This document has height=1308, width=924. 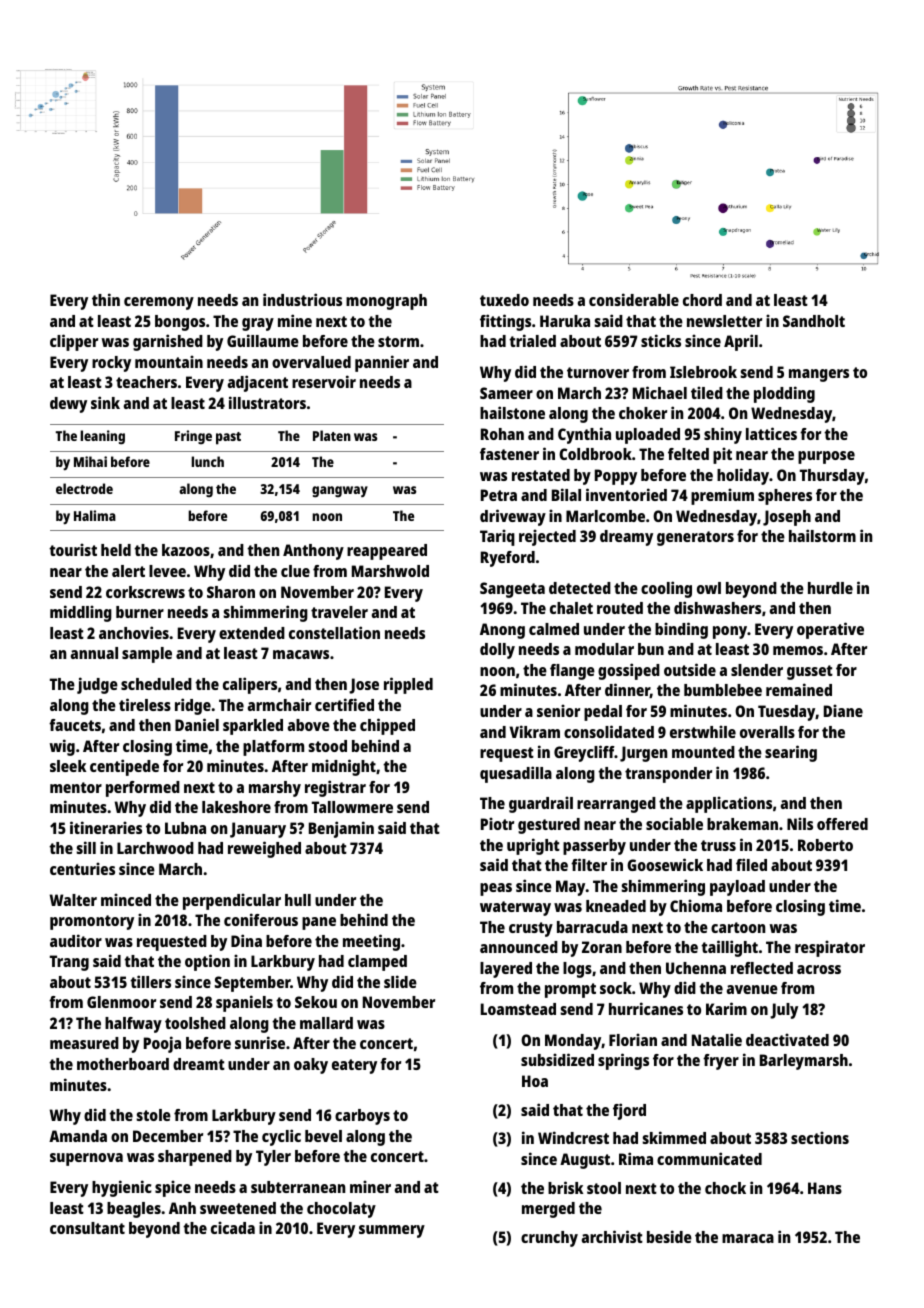 What do you see at coordinates (723, 690) in the document?
I see `bumblebee` at bounding box center [723, 690].
